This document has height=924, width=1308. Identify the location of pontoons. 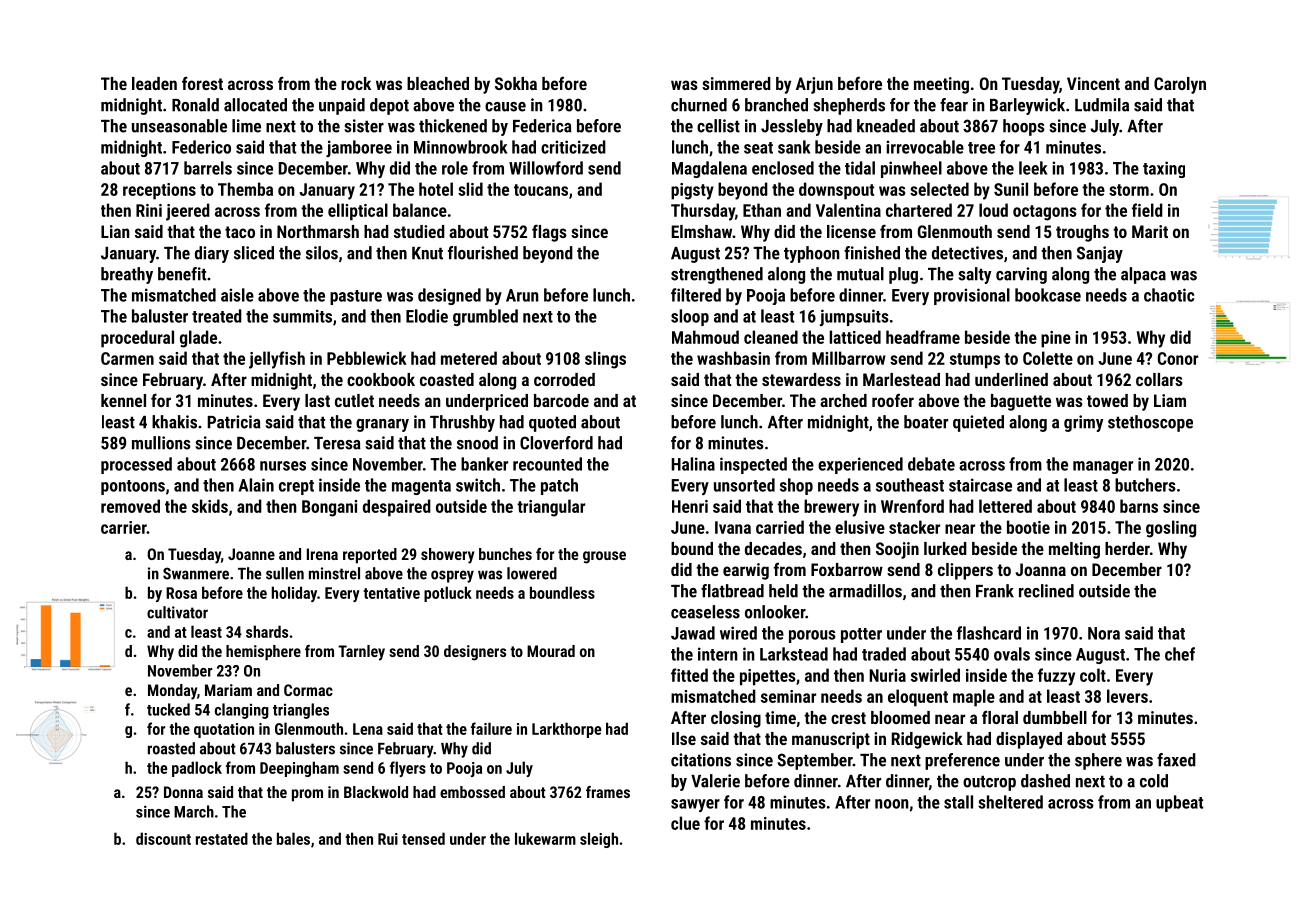
(133, 487).
